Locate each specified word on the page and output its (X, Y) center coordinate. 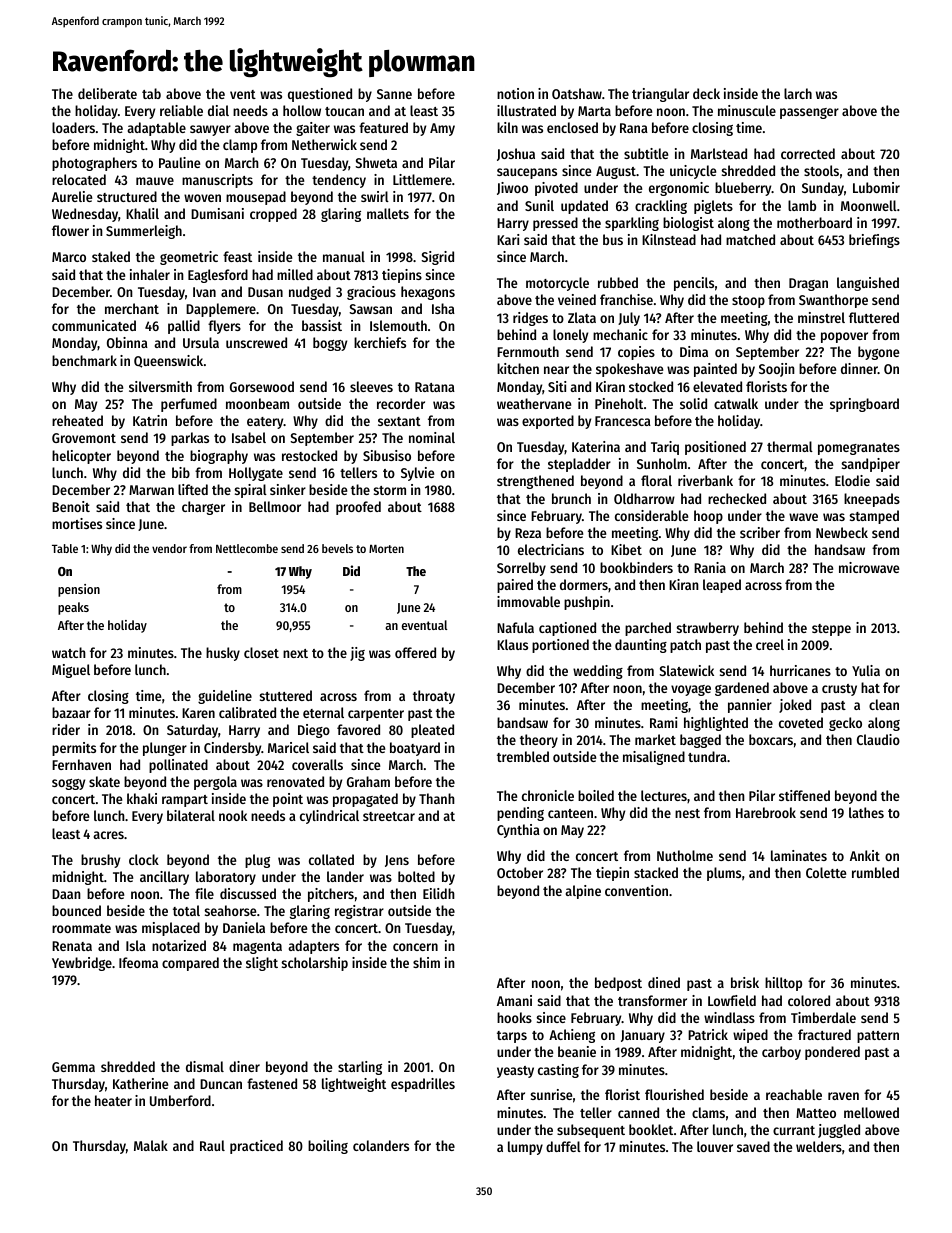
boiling (328, 1147)
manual (344, 256)
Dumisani (217, 213)
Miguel (71, 671)
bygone (878, 353)
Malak (151, 1145)
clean (884, 704)
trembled (523, 756)
